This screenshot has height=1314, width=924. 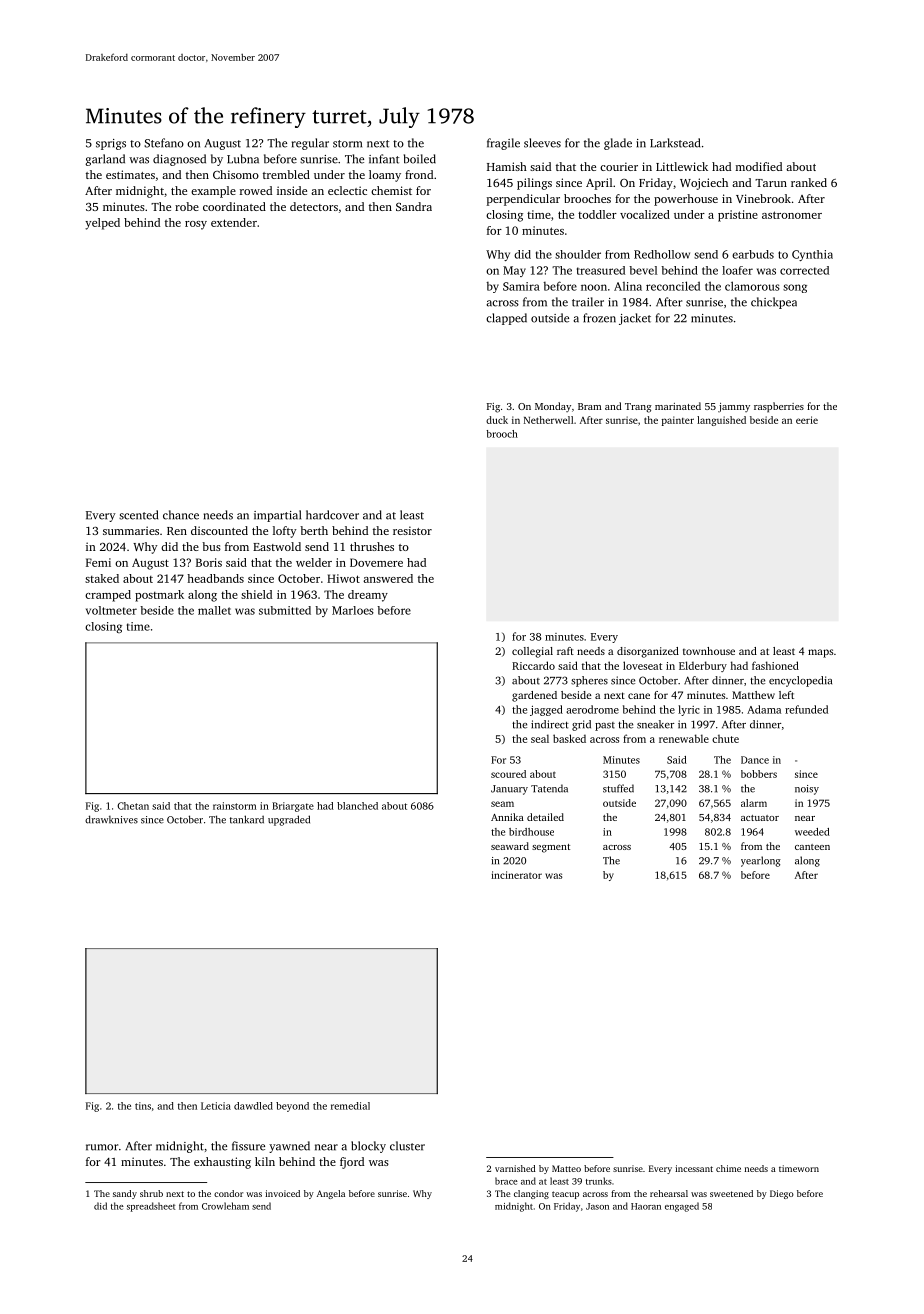 What do you see at coordinates (761, 861) in the screenshot?
I see `yearlong` at bounding box center [761, 861].
